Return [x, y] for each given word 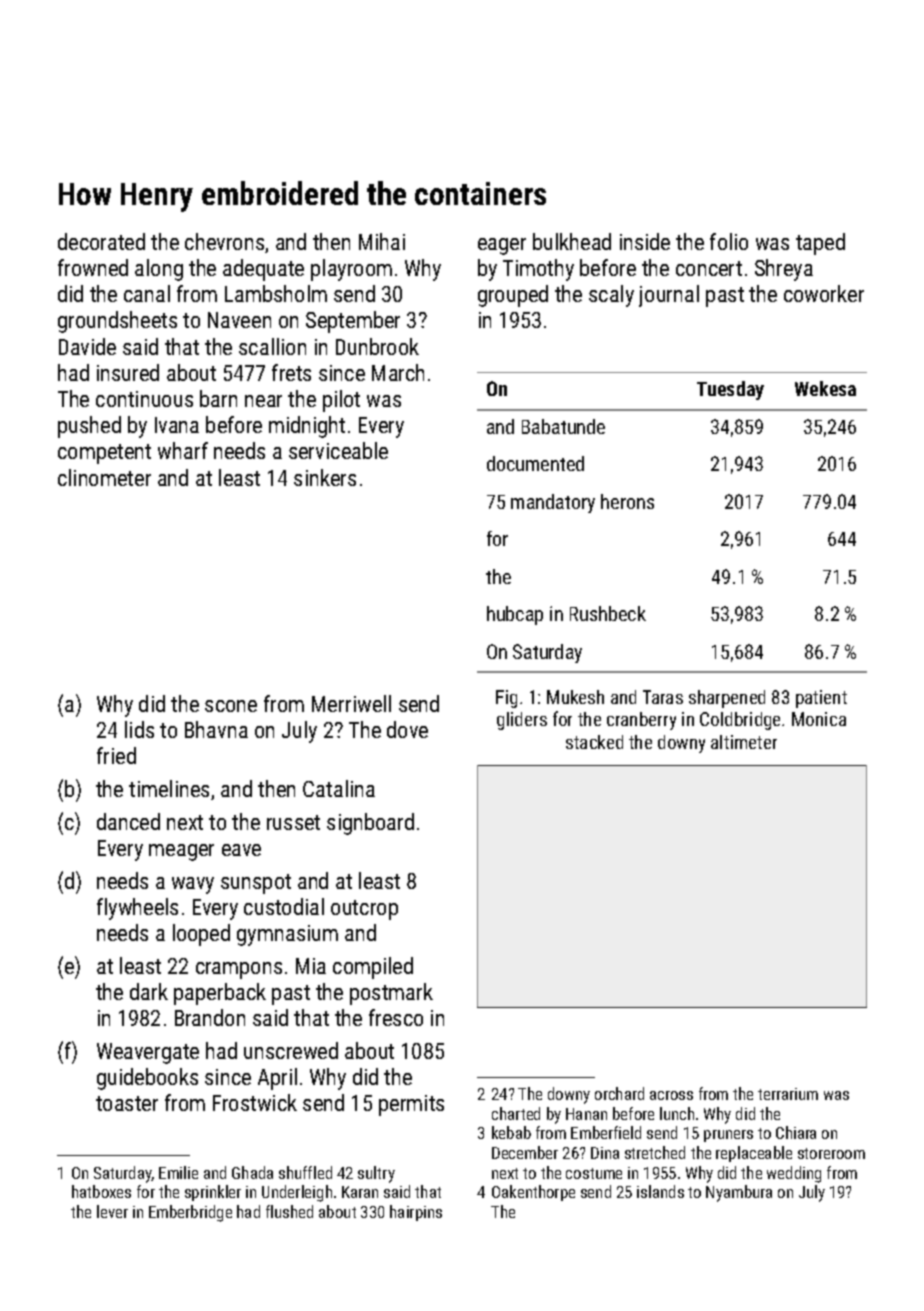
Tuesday [730, 390]
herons [627, 501]
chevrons [224, 241]
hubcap [515, 615]
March [398, 372]
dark [149, 991]
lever [112, 1211]
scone [231, 706]
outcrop [364, 910]
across [671, 1095]
